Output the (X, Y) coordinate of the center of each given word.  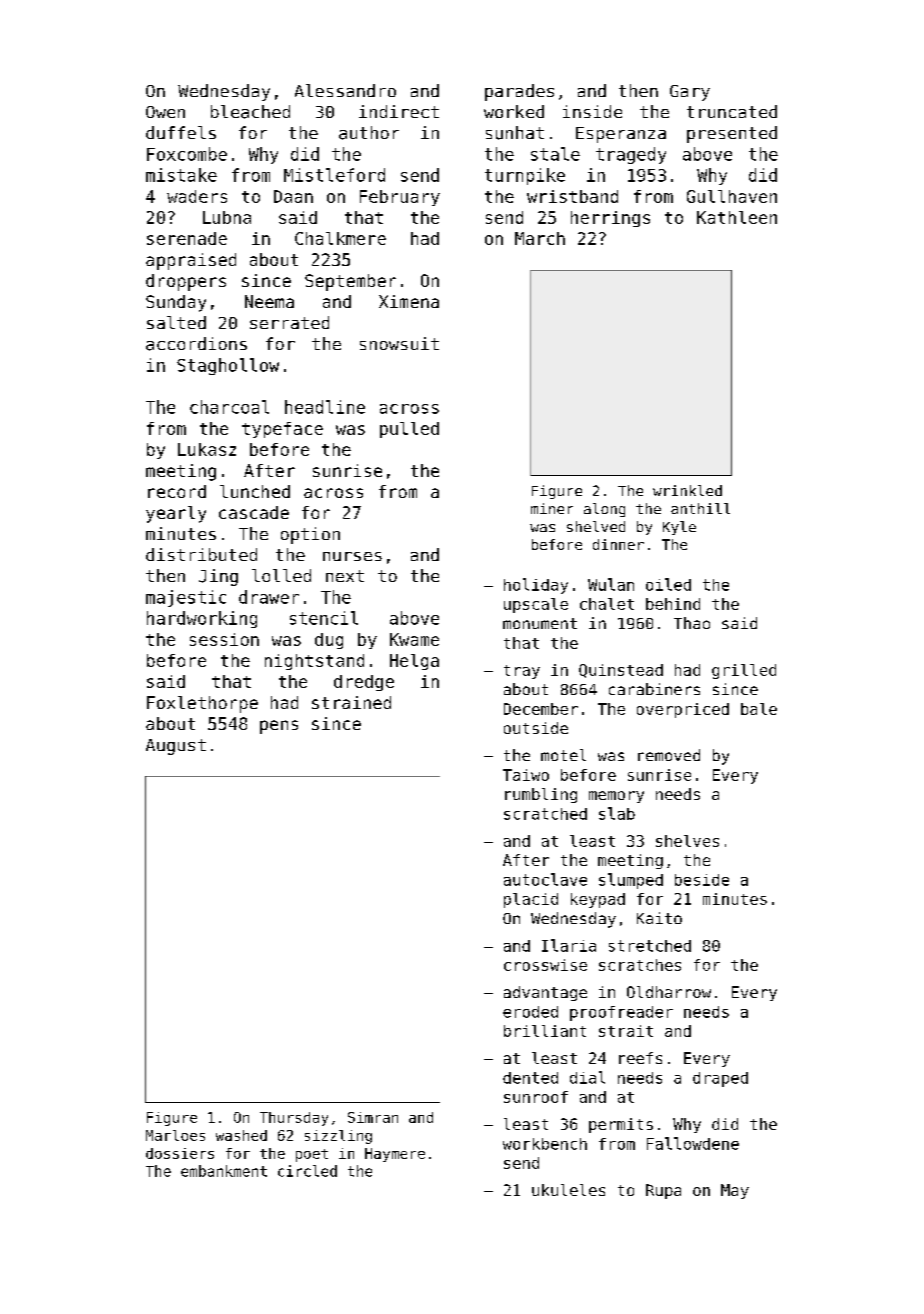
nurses (352, 556)
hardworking (202, 619)
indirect (399, 111)
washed (241, 1135)
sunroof (536, 1097)
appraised (191, 261)
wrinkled (687, 490)
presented (732, 134)
